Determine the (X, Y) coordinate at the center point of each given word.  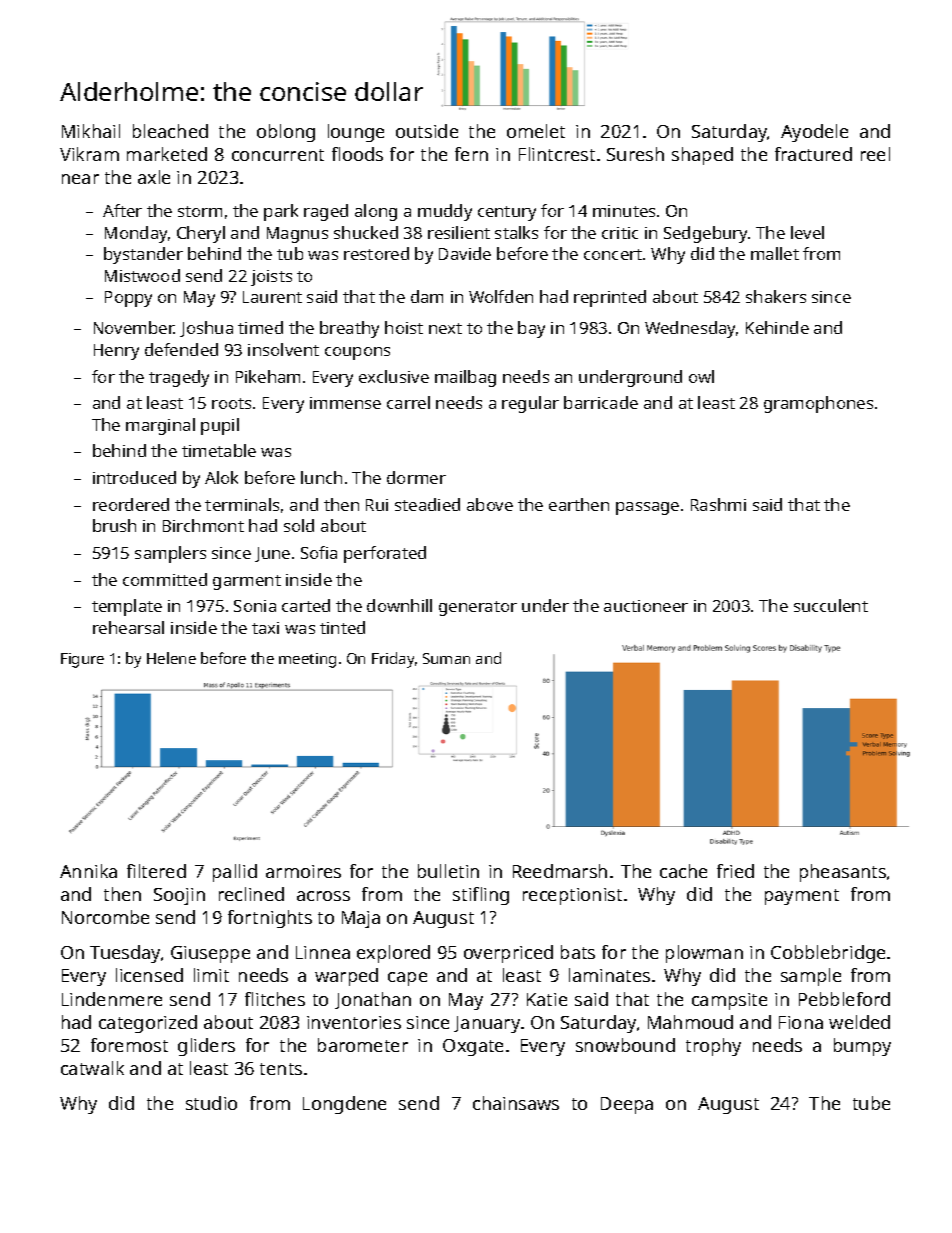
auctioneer (646, 606)
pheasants (843, 873)
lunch (321, 477)
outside (427, 131)
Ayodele (814, 133)
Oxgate (473, 1047)
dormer (416, 477)
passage (647, 508)
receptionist (572, 896)
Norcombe (105, 917)
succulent (831, 605)
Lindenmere (112, 999)
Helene (171, 658)
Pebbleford (844, 999)
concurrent (278, 155)
